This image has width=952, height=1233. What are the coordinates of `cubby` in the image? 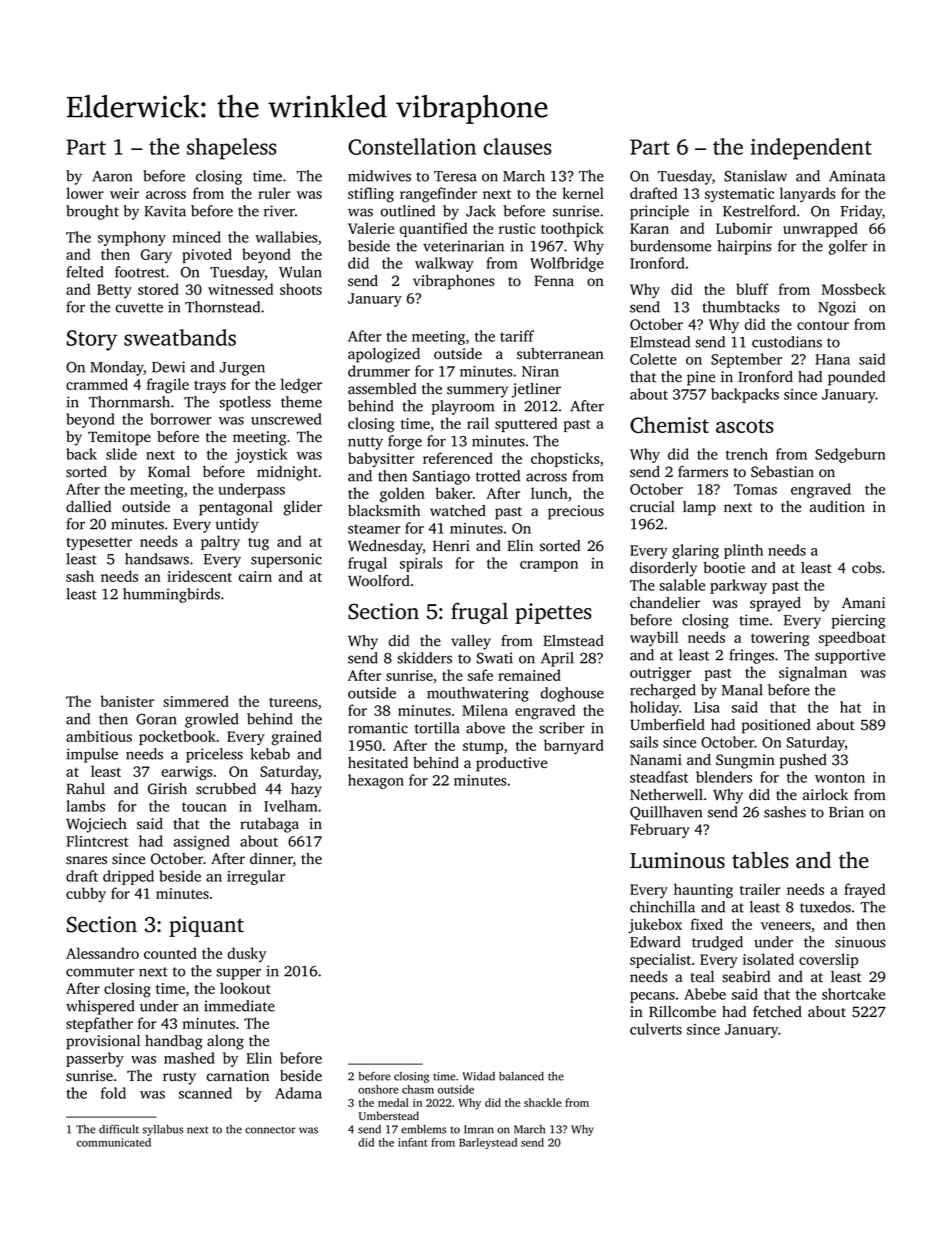 It's located at (86, 894).
